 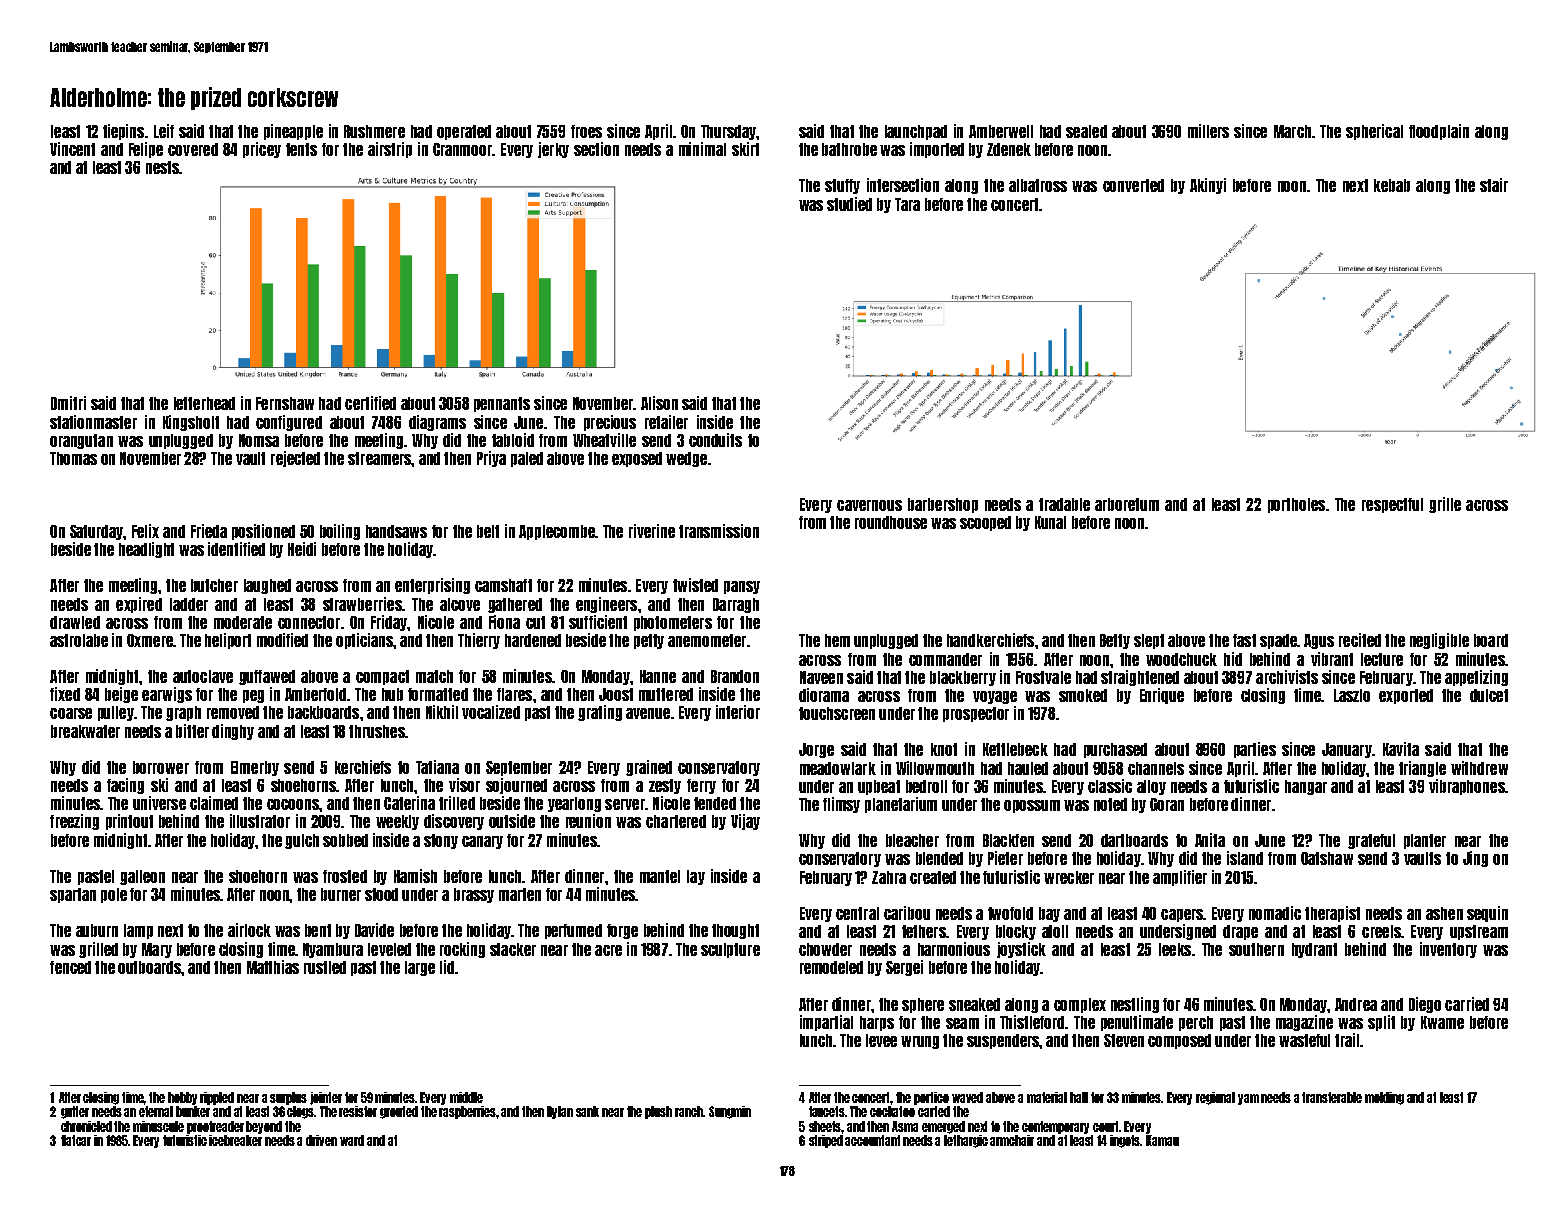 I want to click on stuffy, so click(x=842, y=186).
